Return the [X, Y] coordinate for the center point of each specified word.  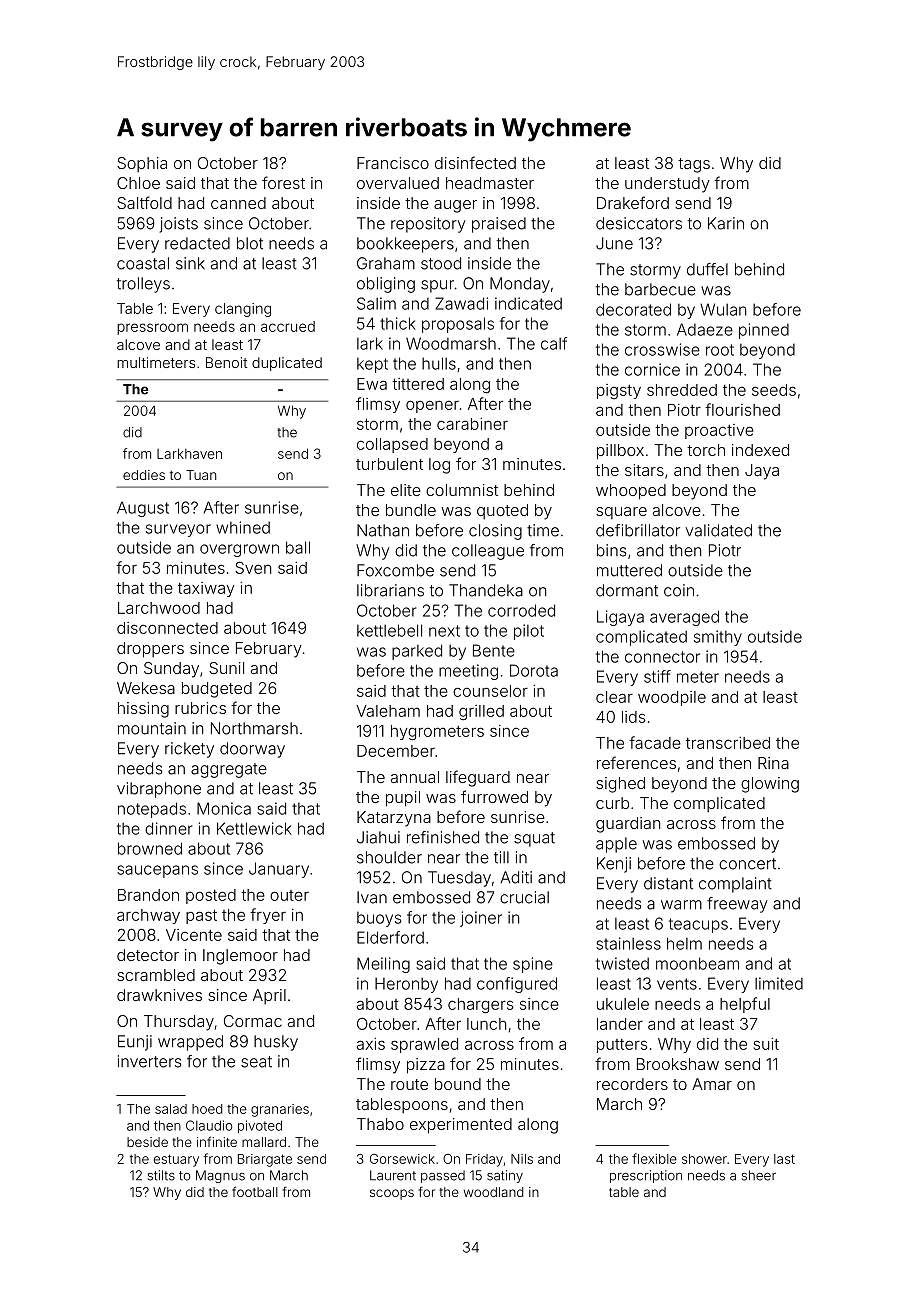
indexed [760, 450]
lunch [486, 1024]
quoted [502, 511]
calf [554, 343]
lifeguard [478, 778]
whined [243, 527]
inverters [149, 1061]
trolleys [143, 285]
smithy [718, 638]
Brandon [148, 895]
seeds [774, 390]
